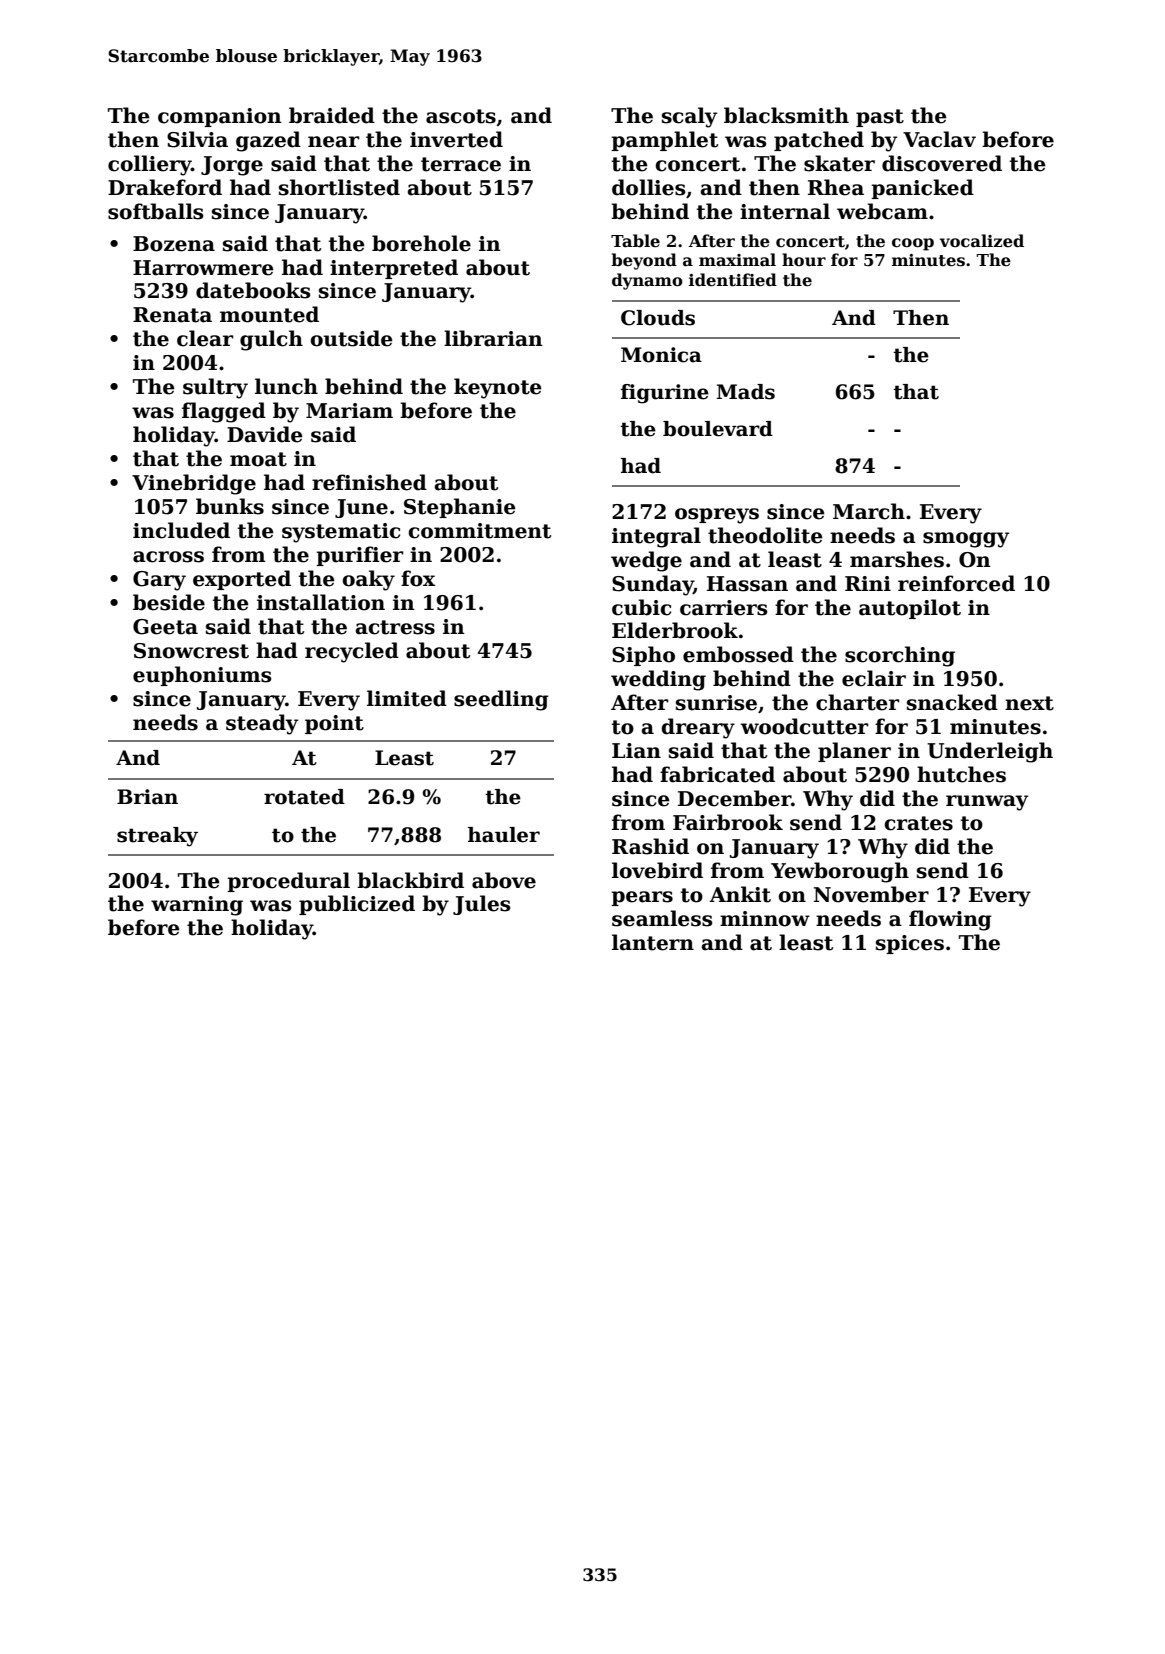  I want to click on coop, so click(913, 244).
